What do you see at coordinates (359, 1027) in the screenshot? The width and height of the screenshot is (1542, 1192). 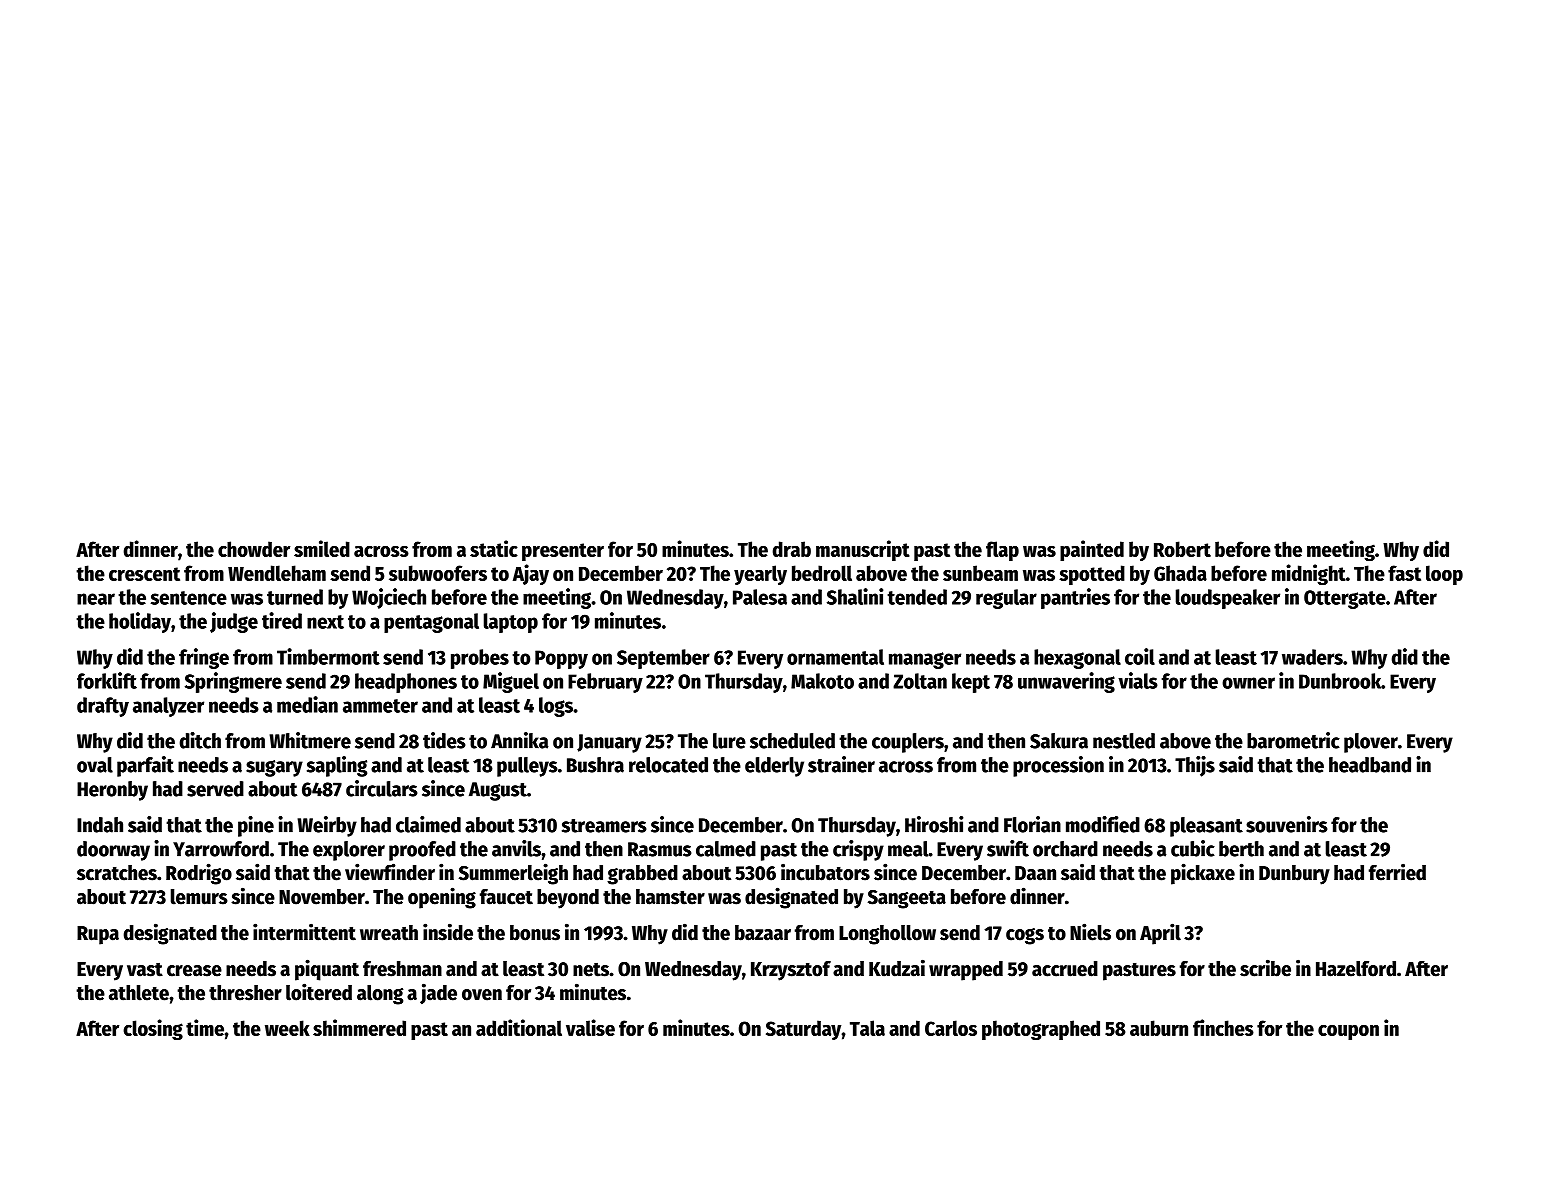 I see `shimmered` at bounding box center [359, 1027].
